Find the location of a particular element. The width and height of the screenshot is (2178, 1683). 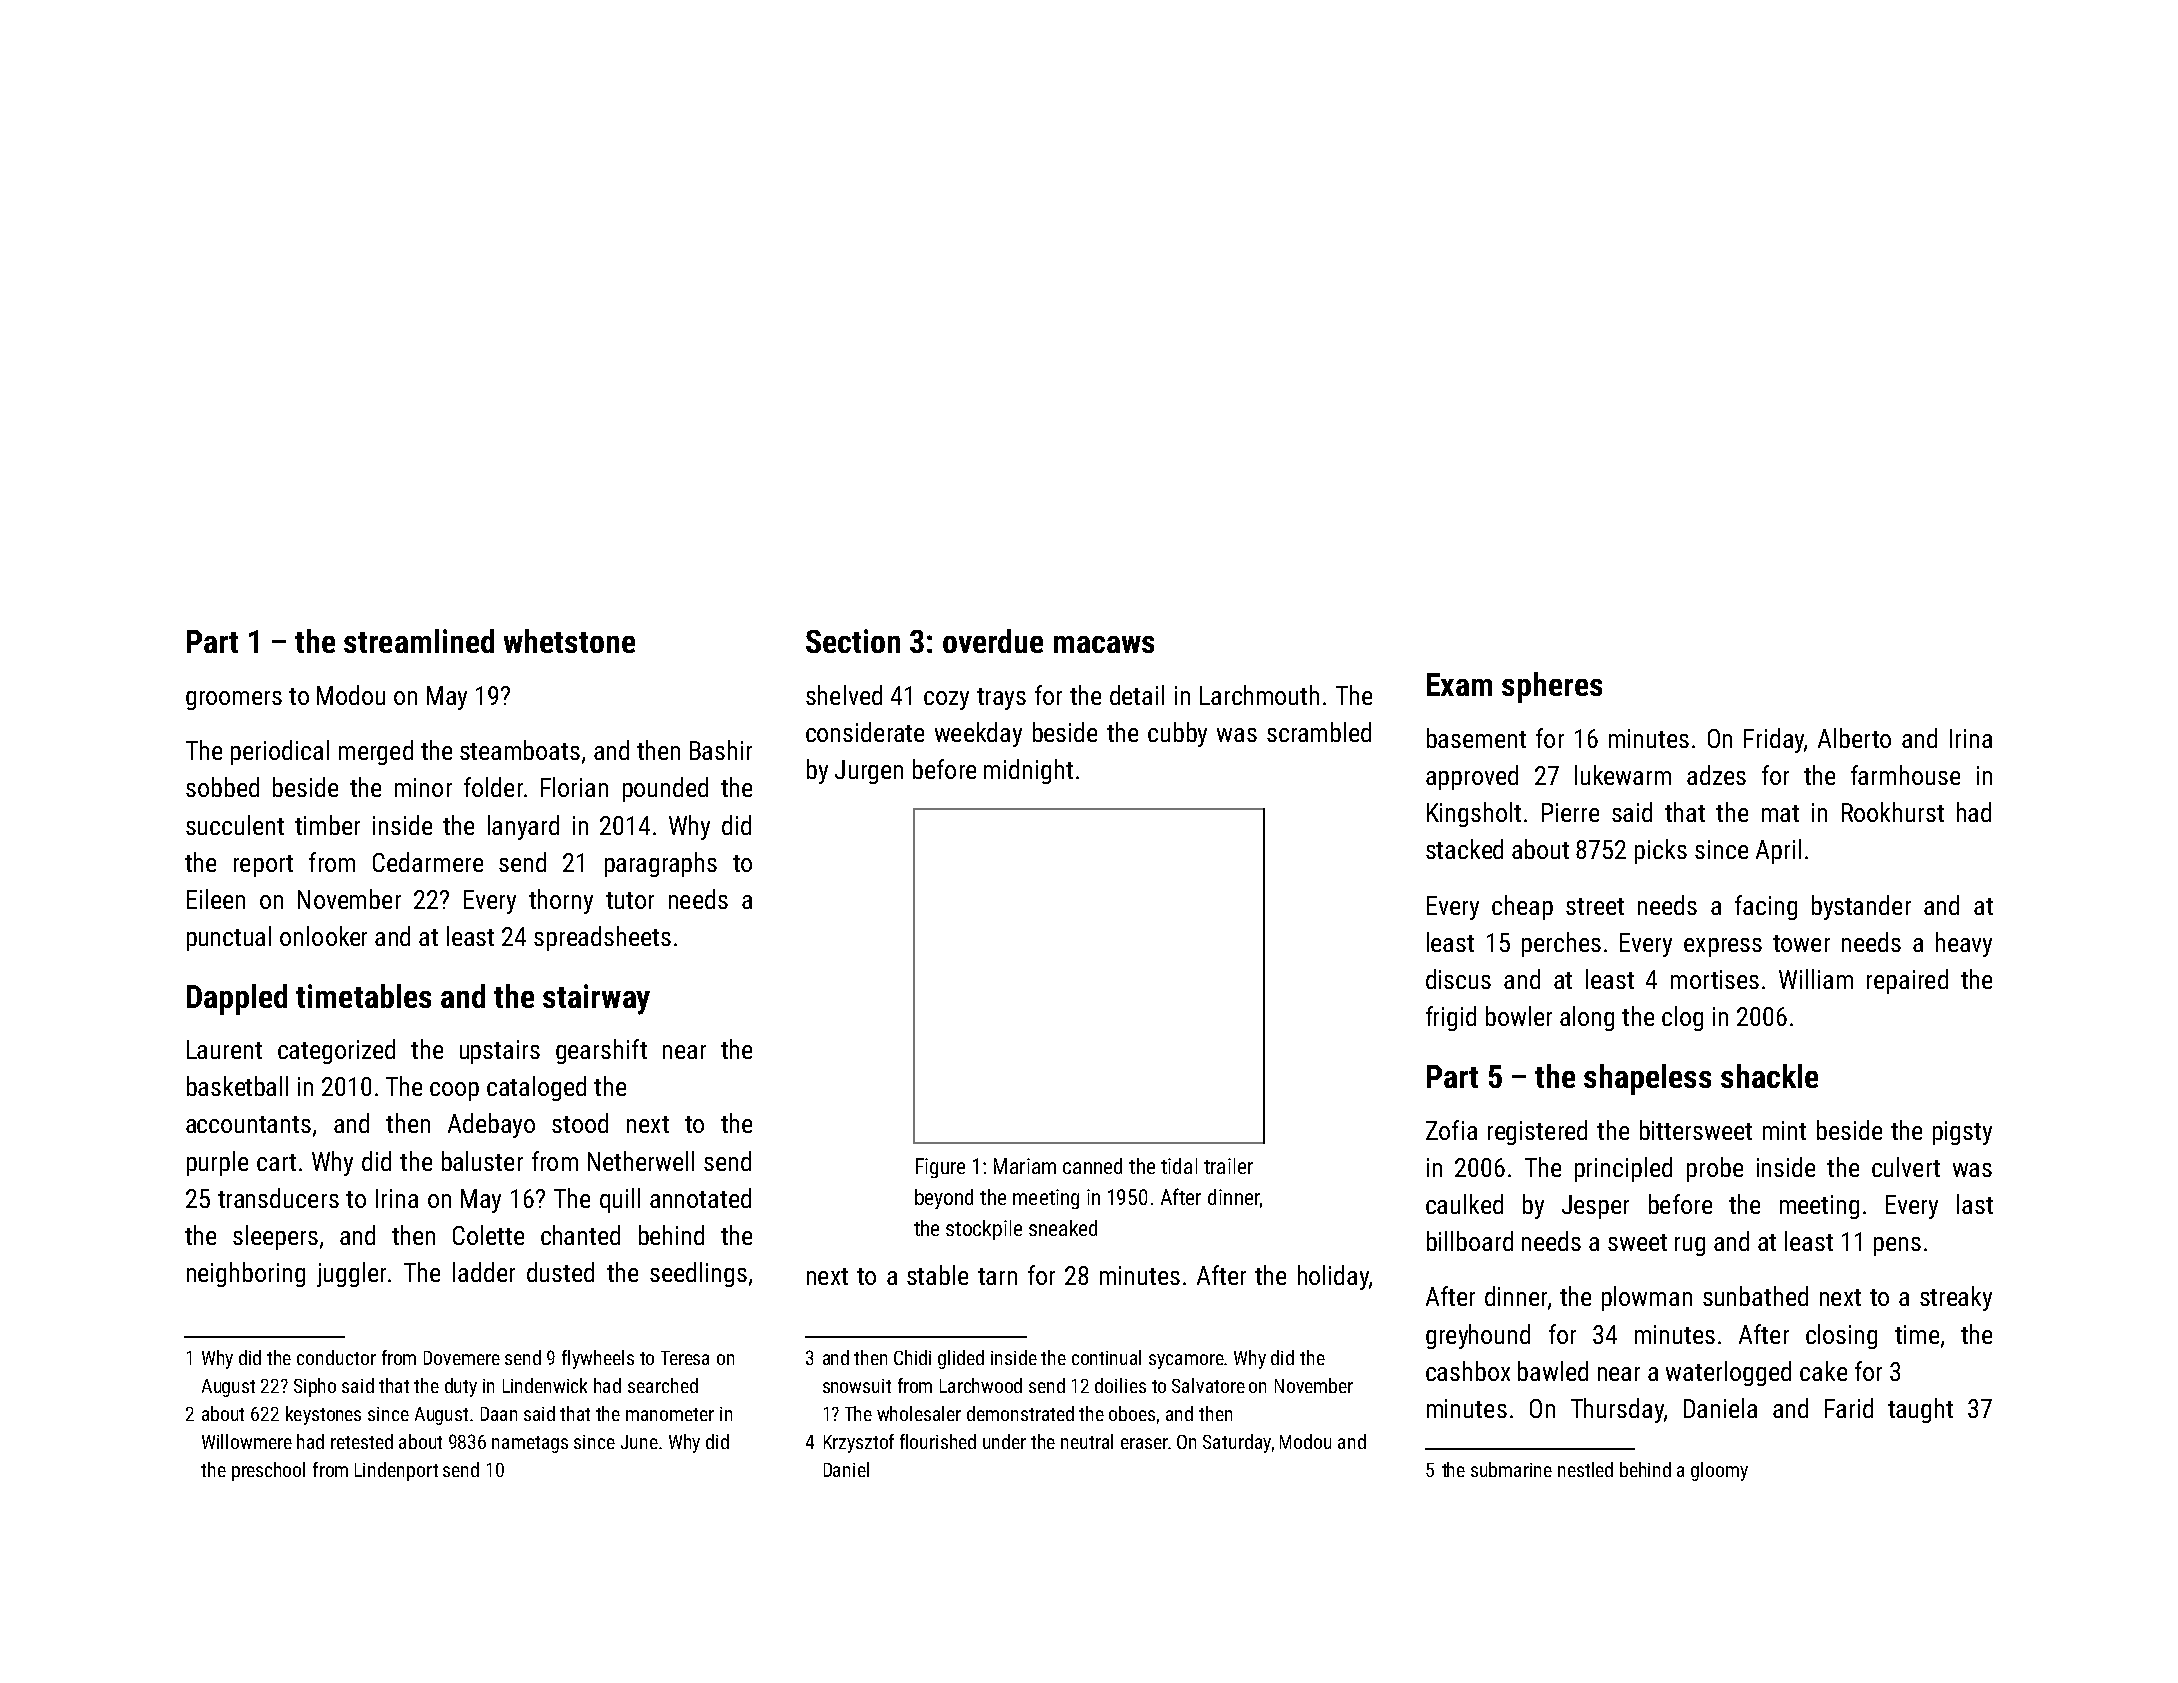

shackle is located at coordinates (1769, 1076).
